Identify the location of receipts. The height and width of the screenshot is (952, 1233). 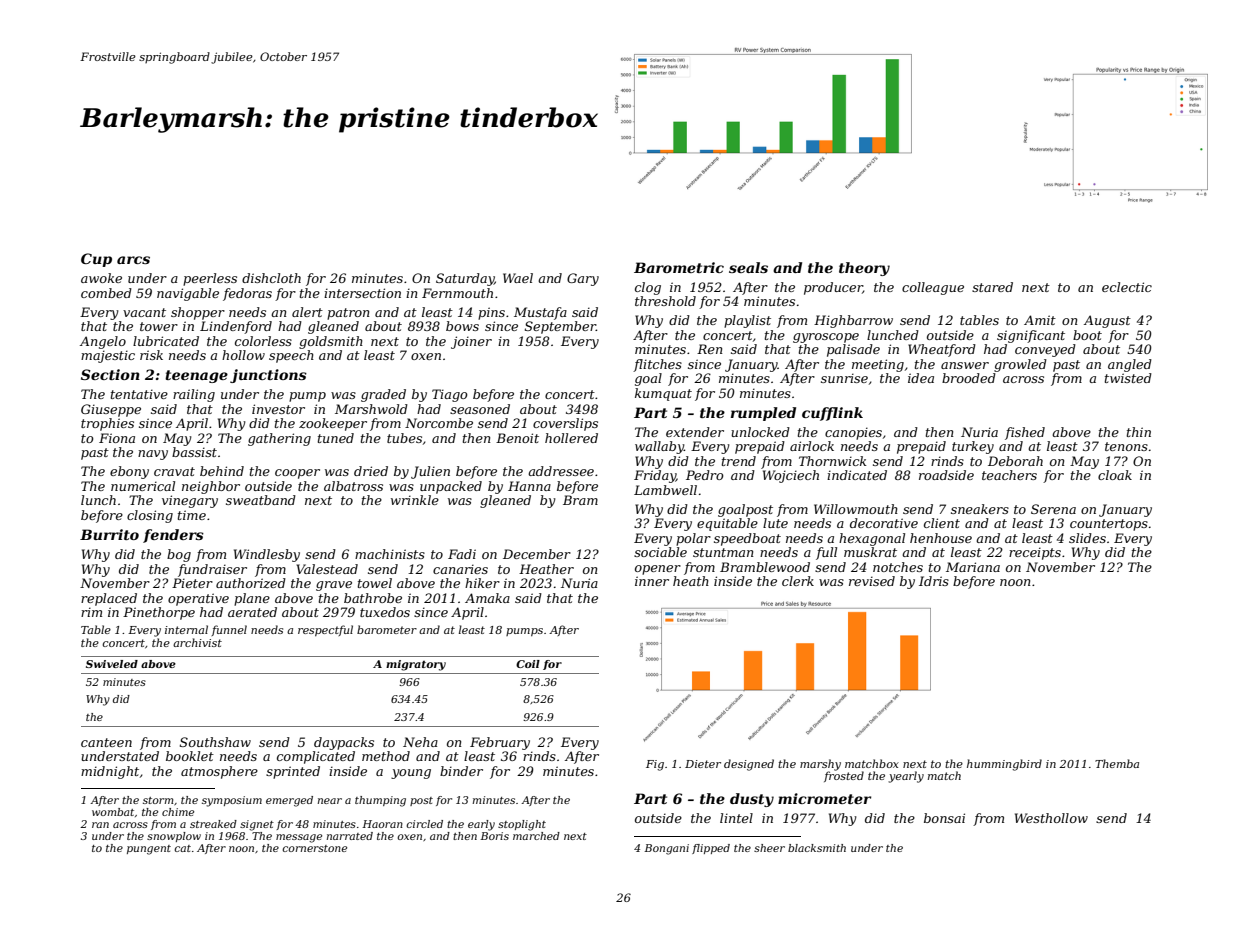
(1035, 553).
